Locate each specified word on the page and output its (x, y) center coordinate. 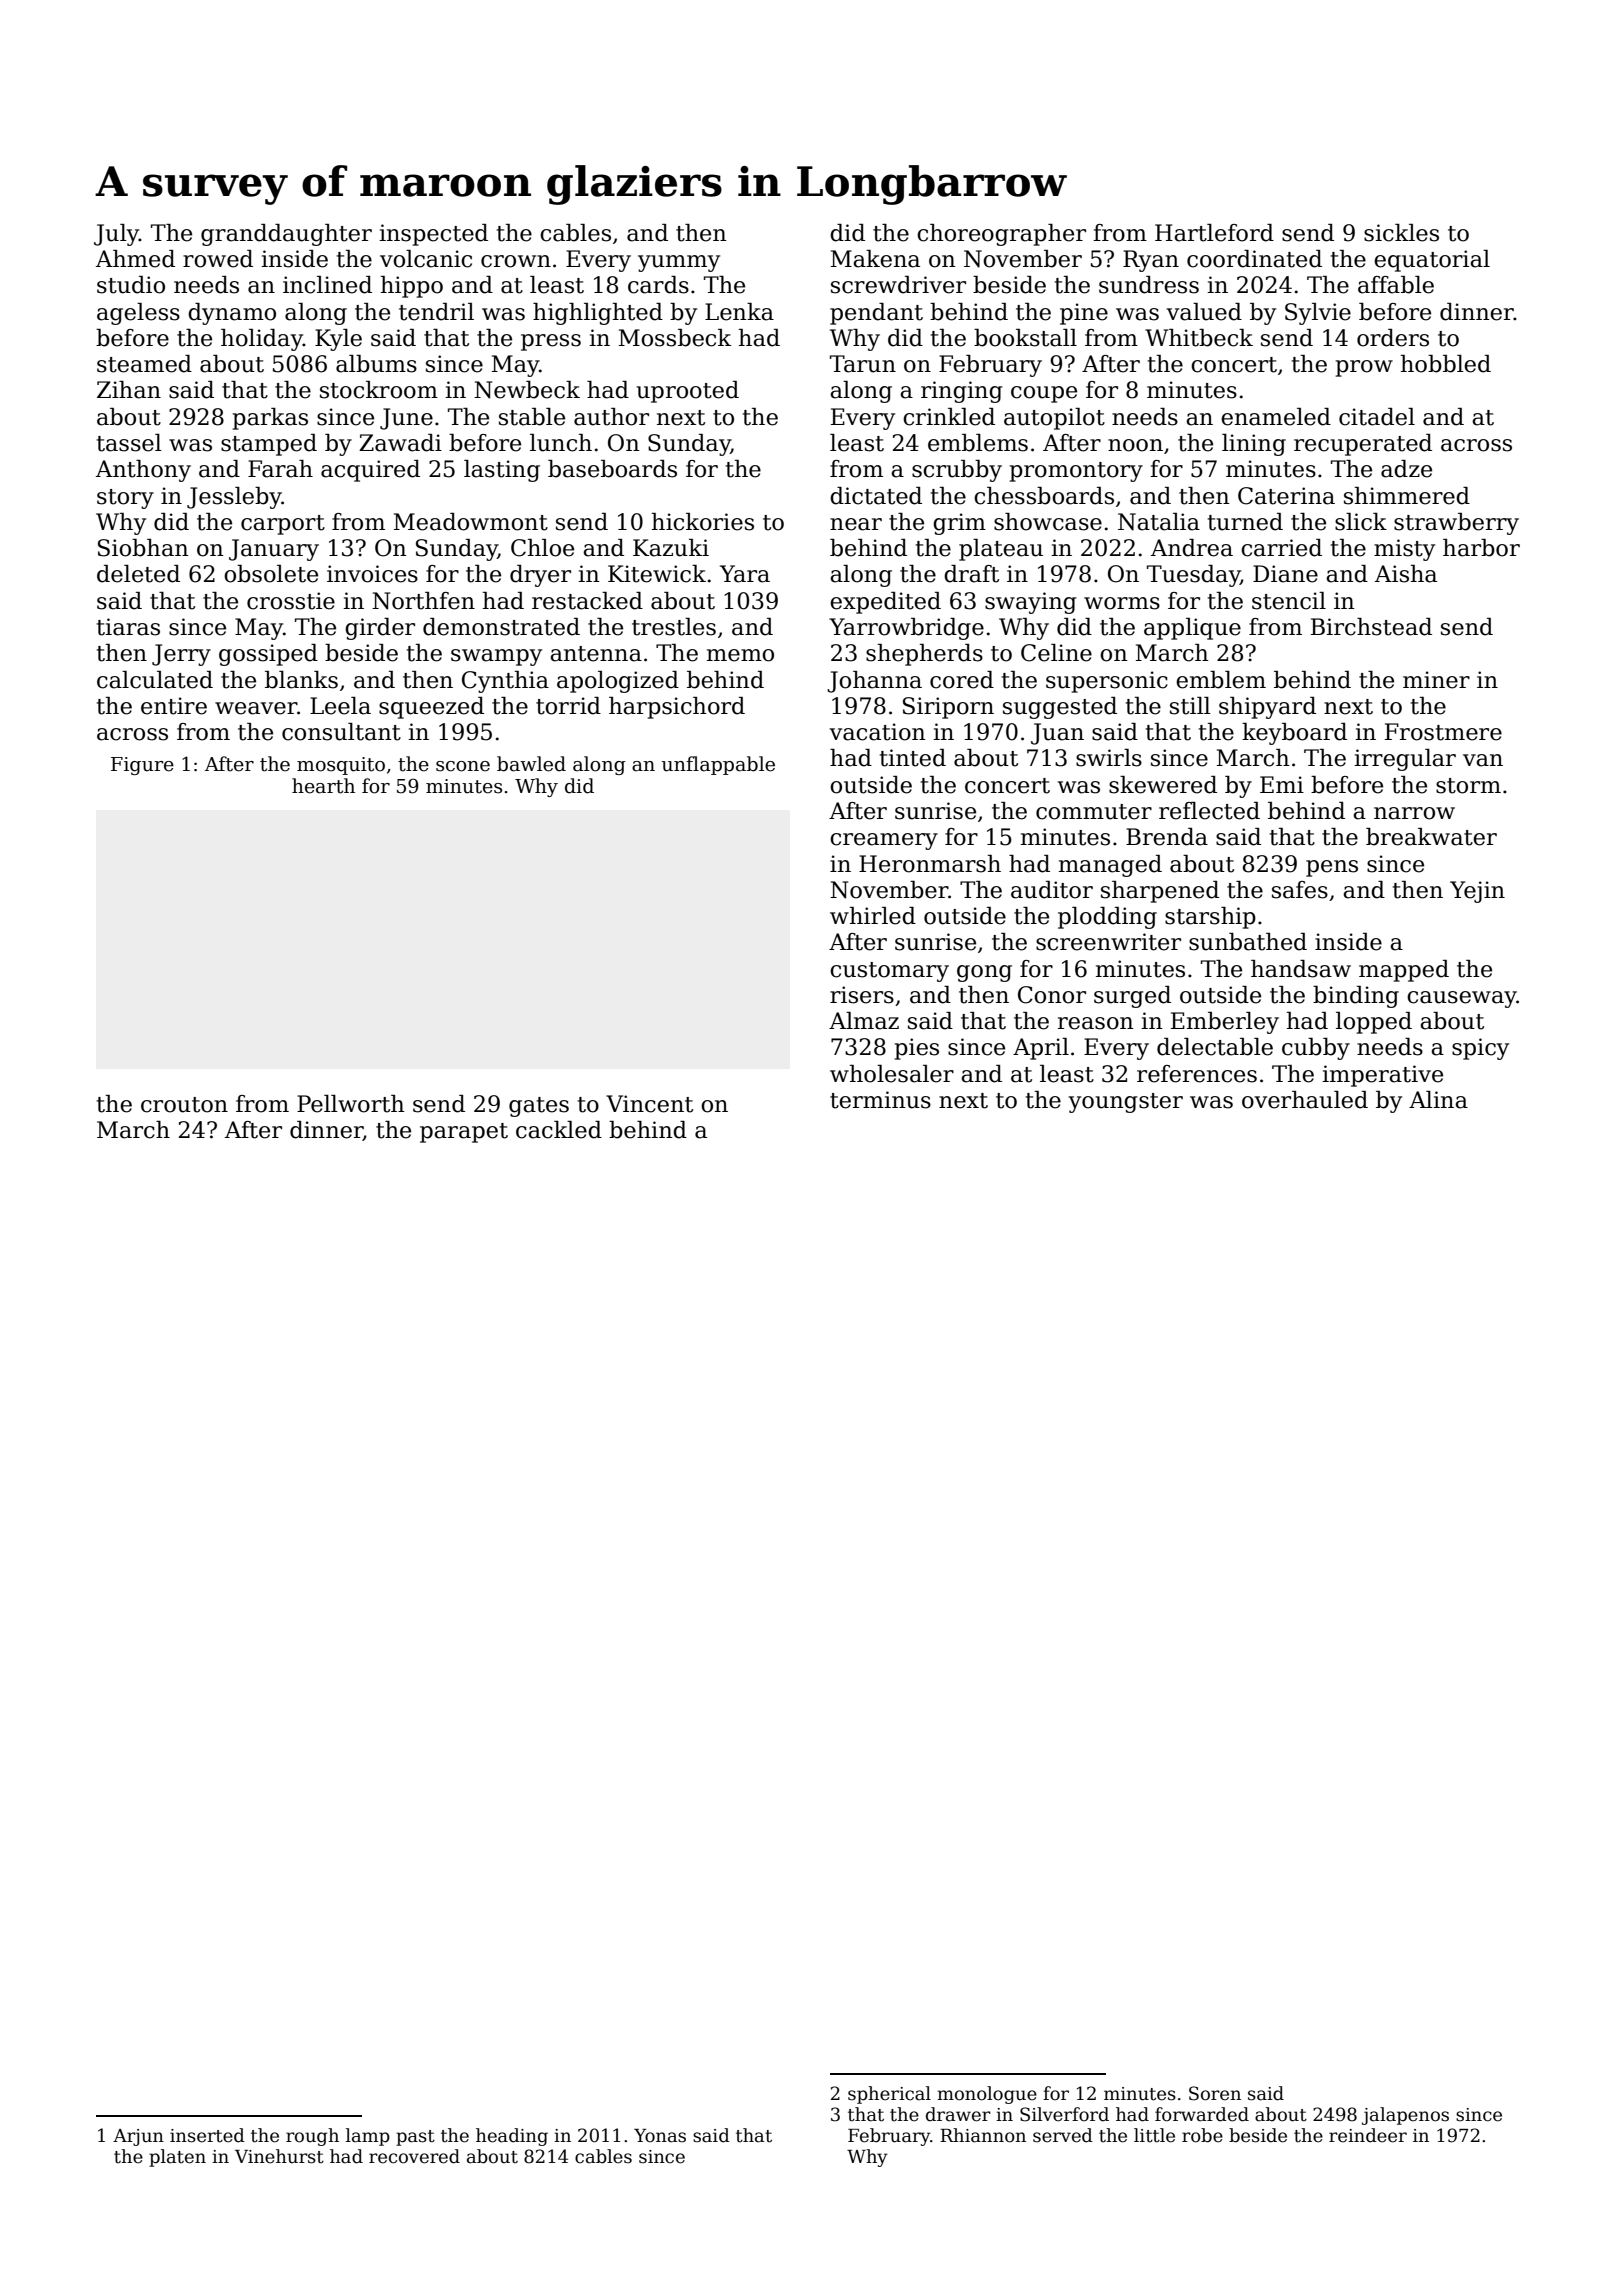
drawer (958, 2114)
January (274, 550)
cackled (559, 1130)
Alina (1438, 1100)
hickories (703, 522)
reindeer (1368, 2135)
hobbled (1446, 364)
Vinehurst (279, 2156)
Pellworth (351, 1104)
